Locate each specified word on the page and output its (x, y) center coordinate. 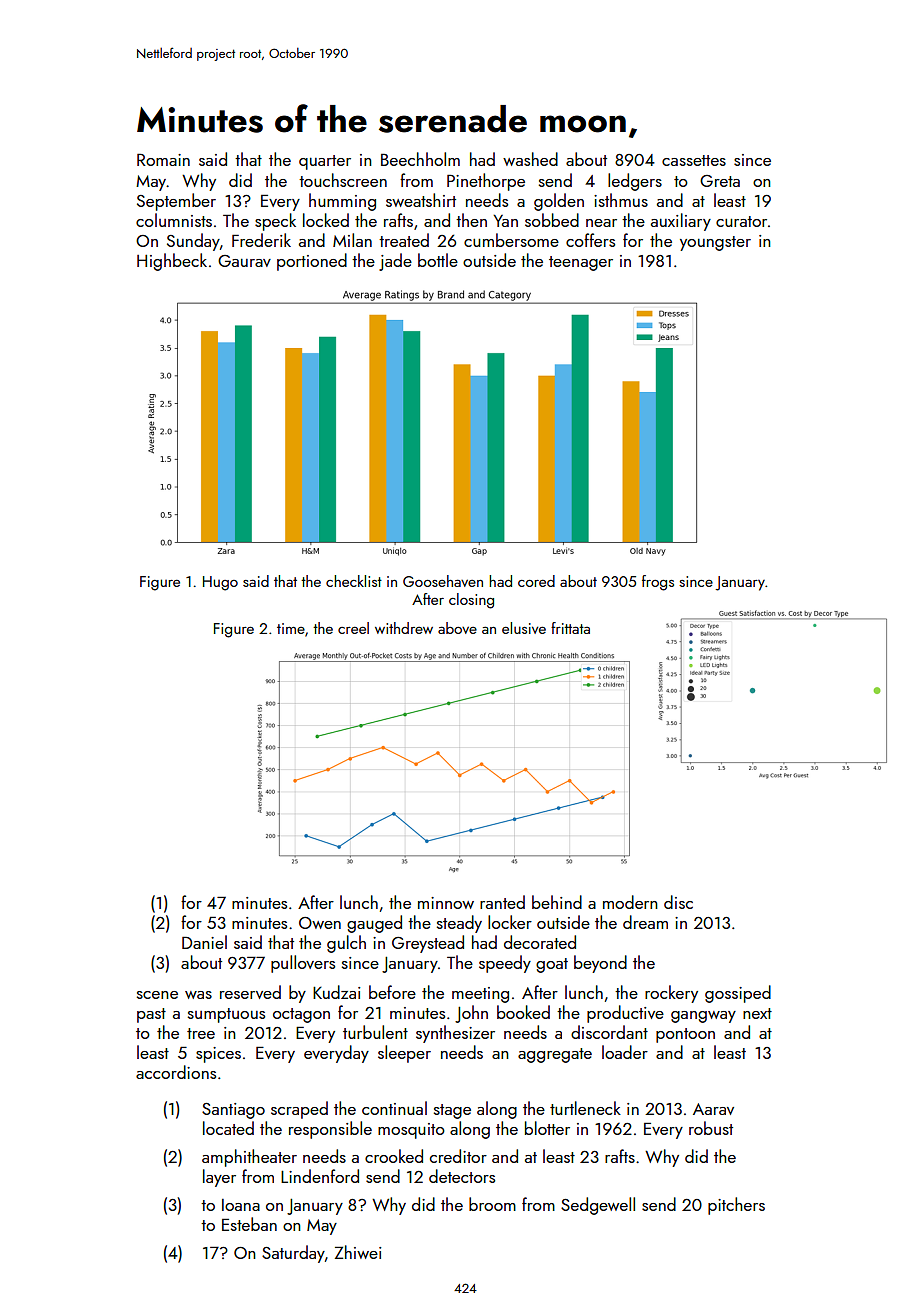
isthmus (621, 200)
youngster (715, 243)
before (392, 992)
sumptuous (226, 1015)
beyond (600, 964)
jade (395, 262)
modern (630, 902)
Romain (163, 159)
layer (219, 1178)
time (291, 628)
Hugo (220, 583)
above (457, 628)
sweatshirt (421, 200)
